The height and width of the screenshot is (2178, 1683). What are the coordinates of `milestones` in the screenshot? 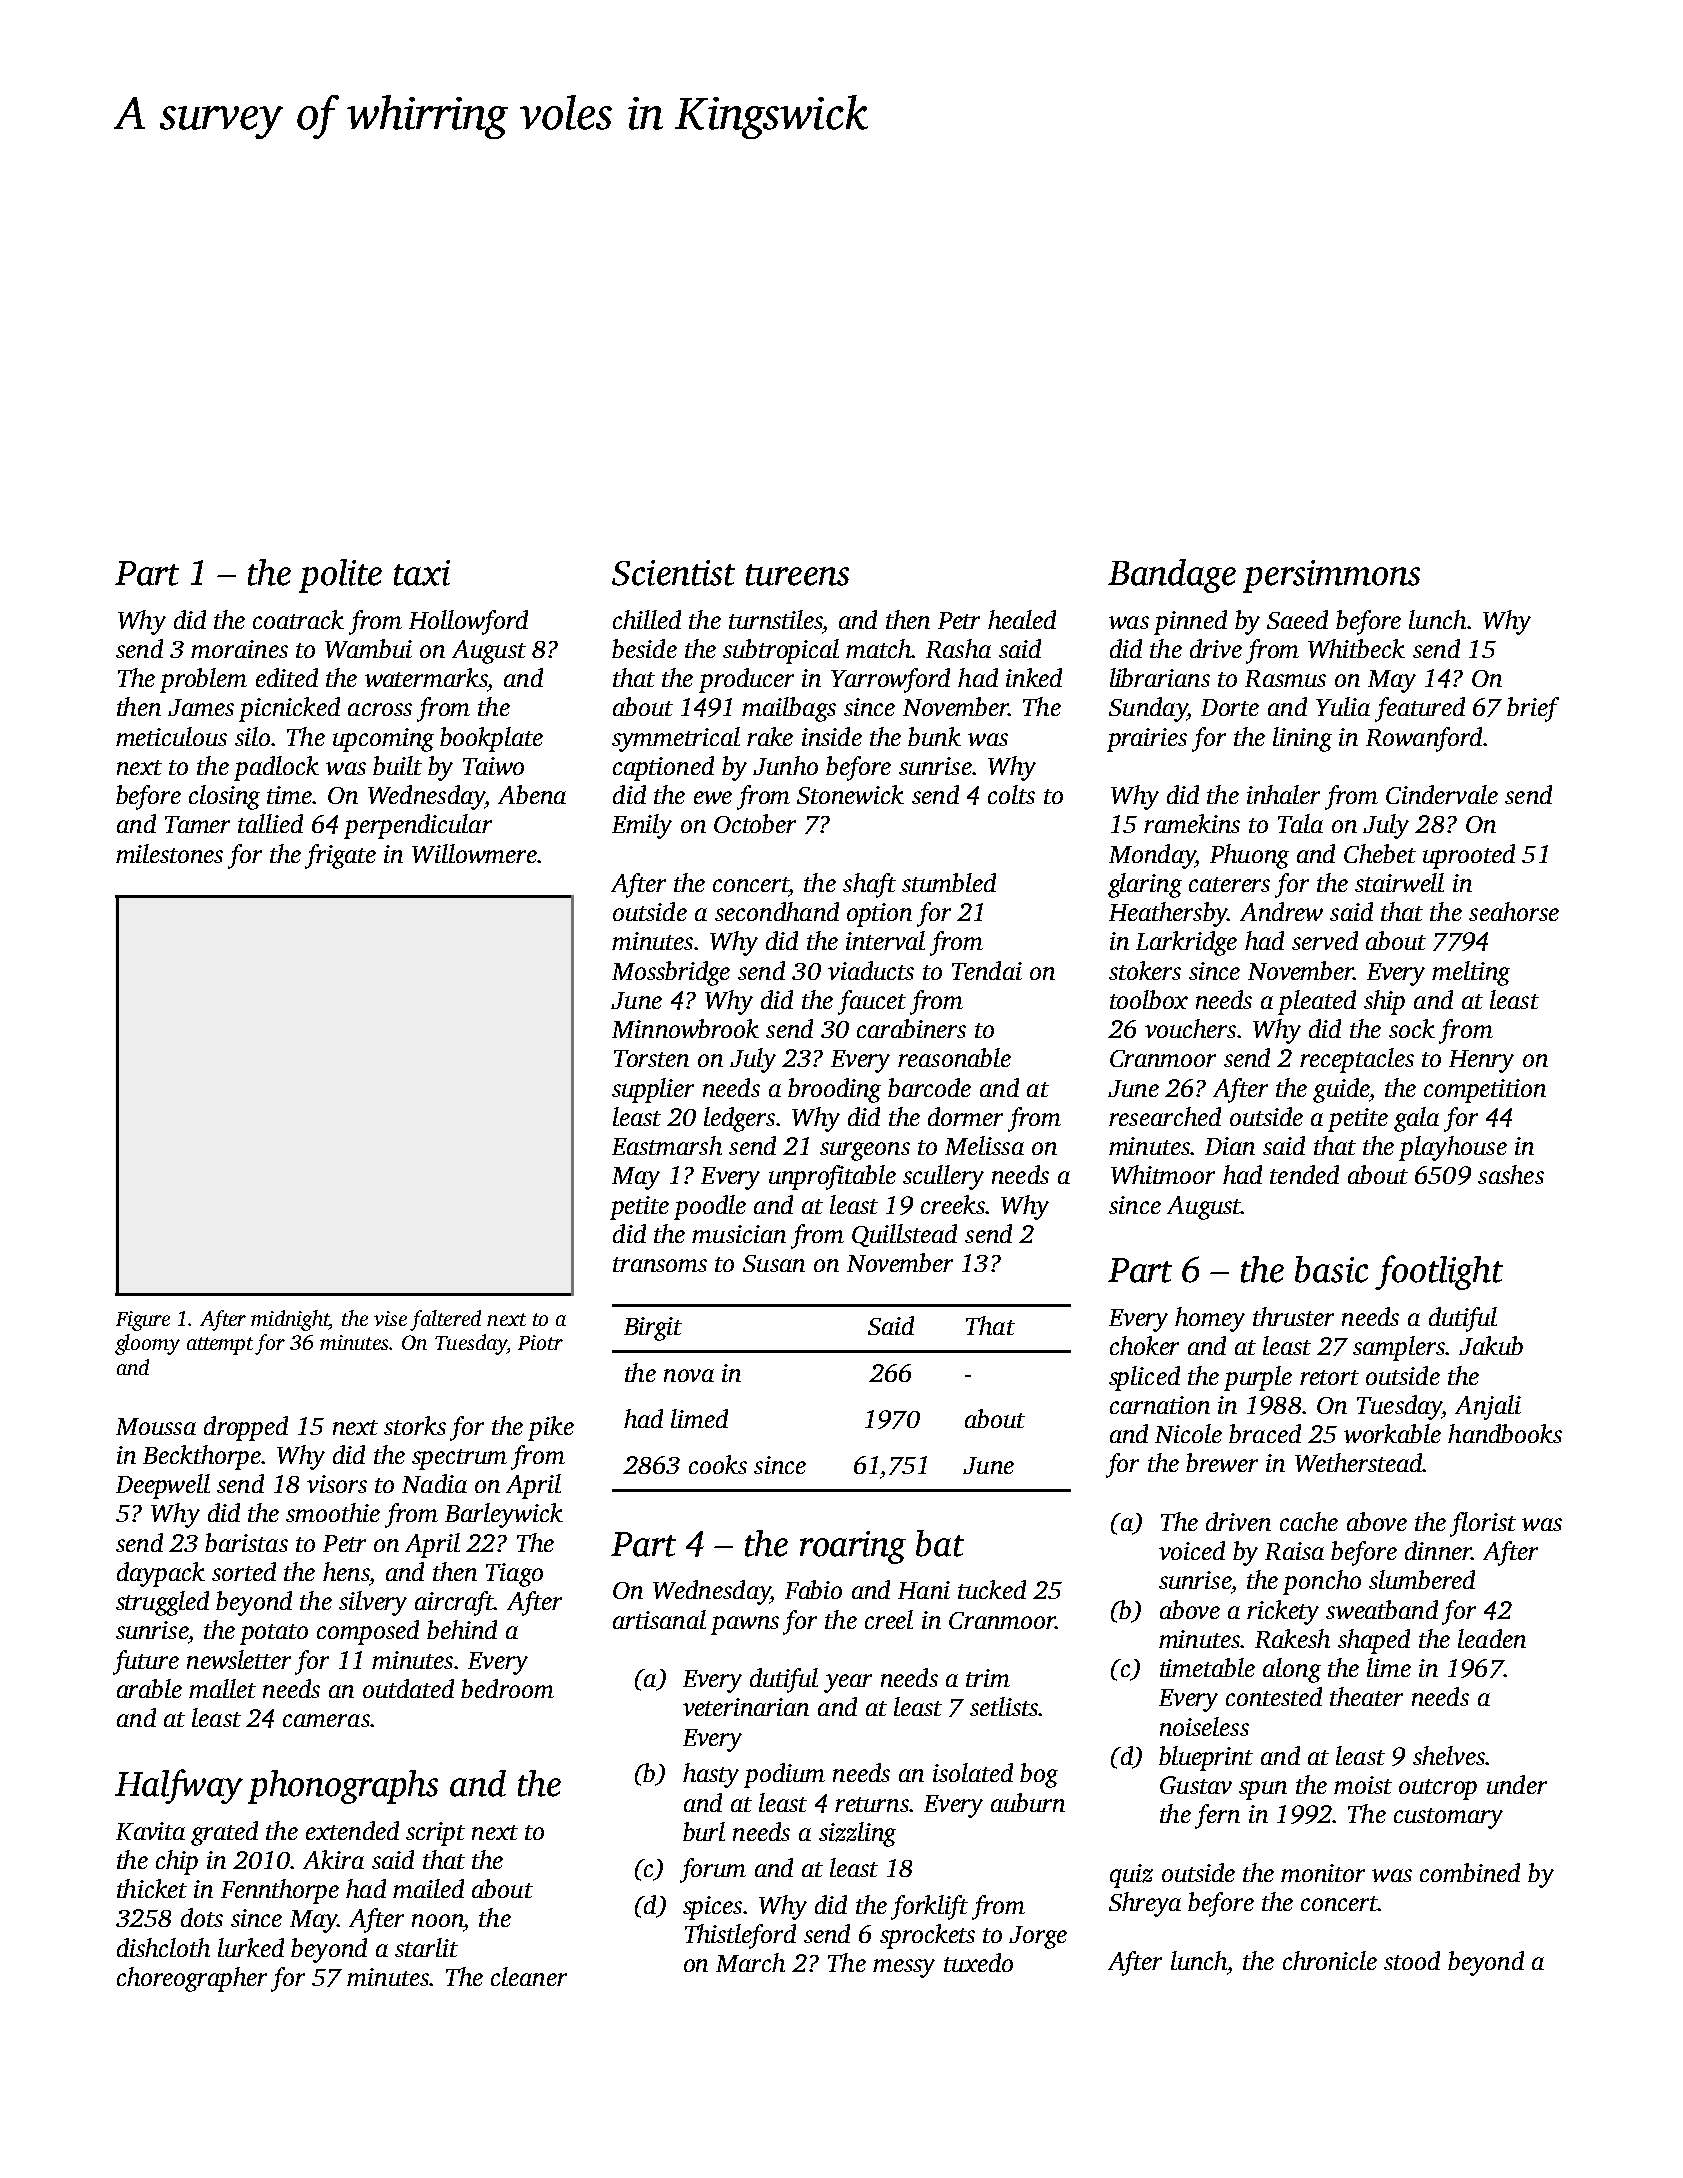 It's located at (169, 853).
